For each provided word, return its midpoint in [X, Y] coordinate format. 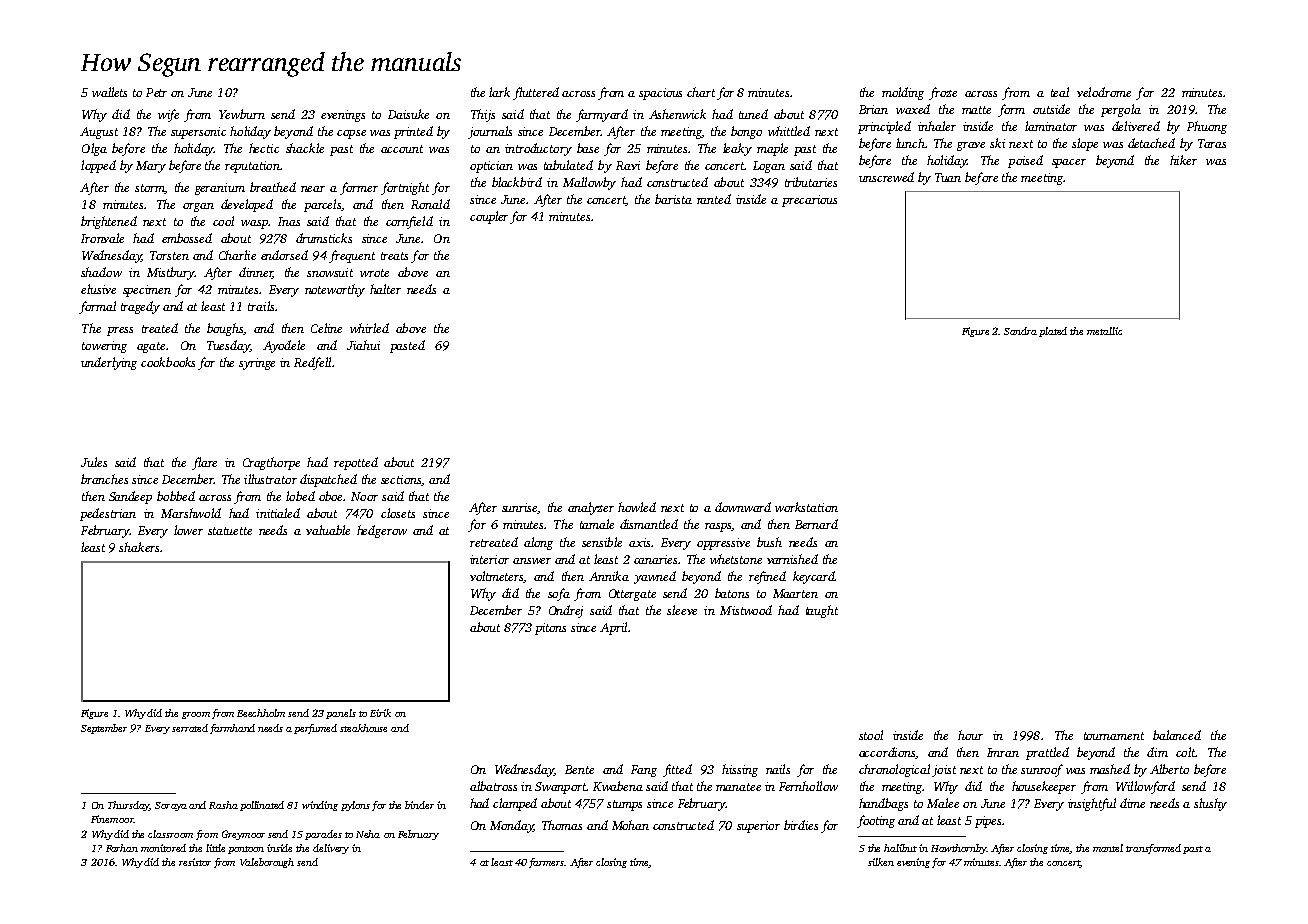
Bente [579, 769]
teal [1060, 92]
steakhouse [363, 728]
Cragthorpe [271, 463]
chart [701, 92]
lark [499, 92]
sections [401, 479]
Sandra [1020, 331]
